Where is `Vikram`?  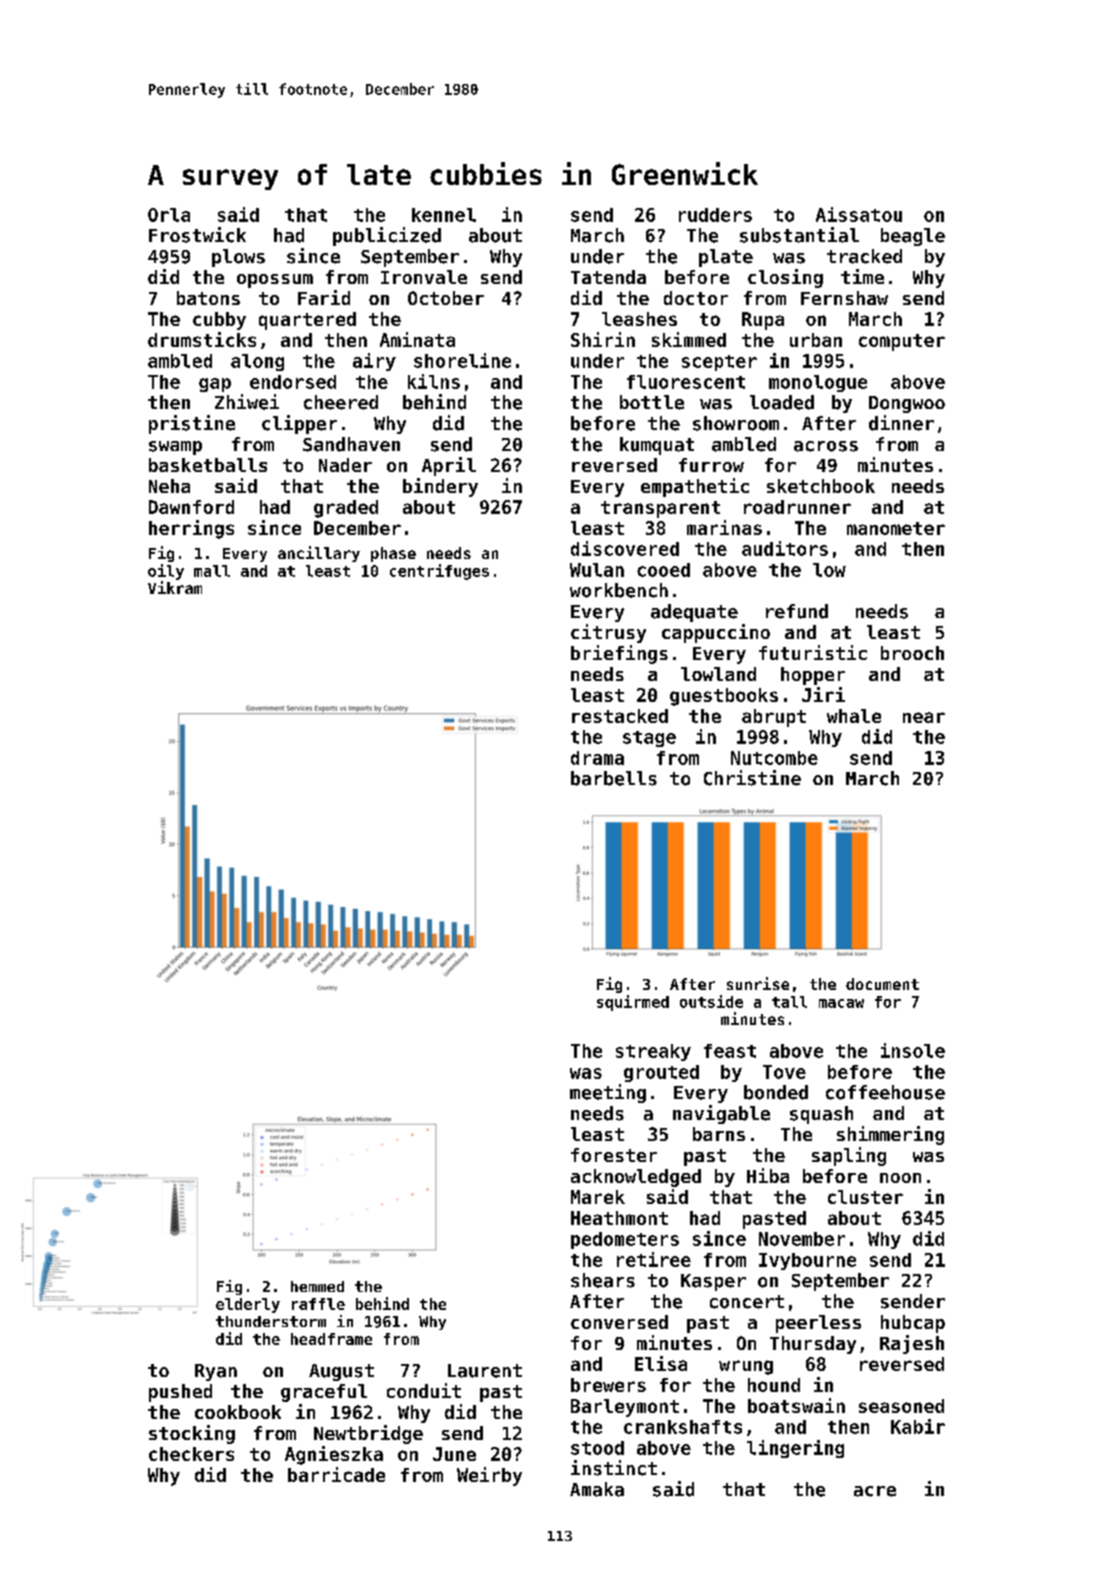 Vikram is located at coordinates (175, 587).
